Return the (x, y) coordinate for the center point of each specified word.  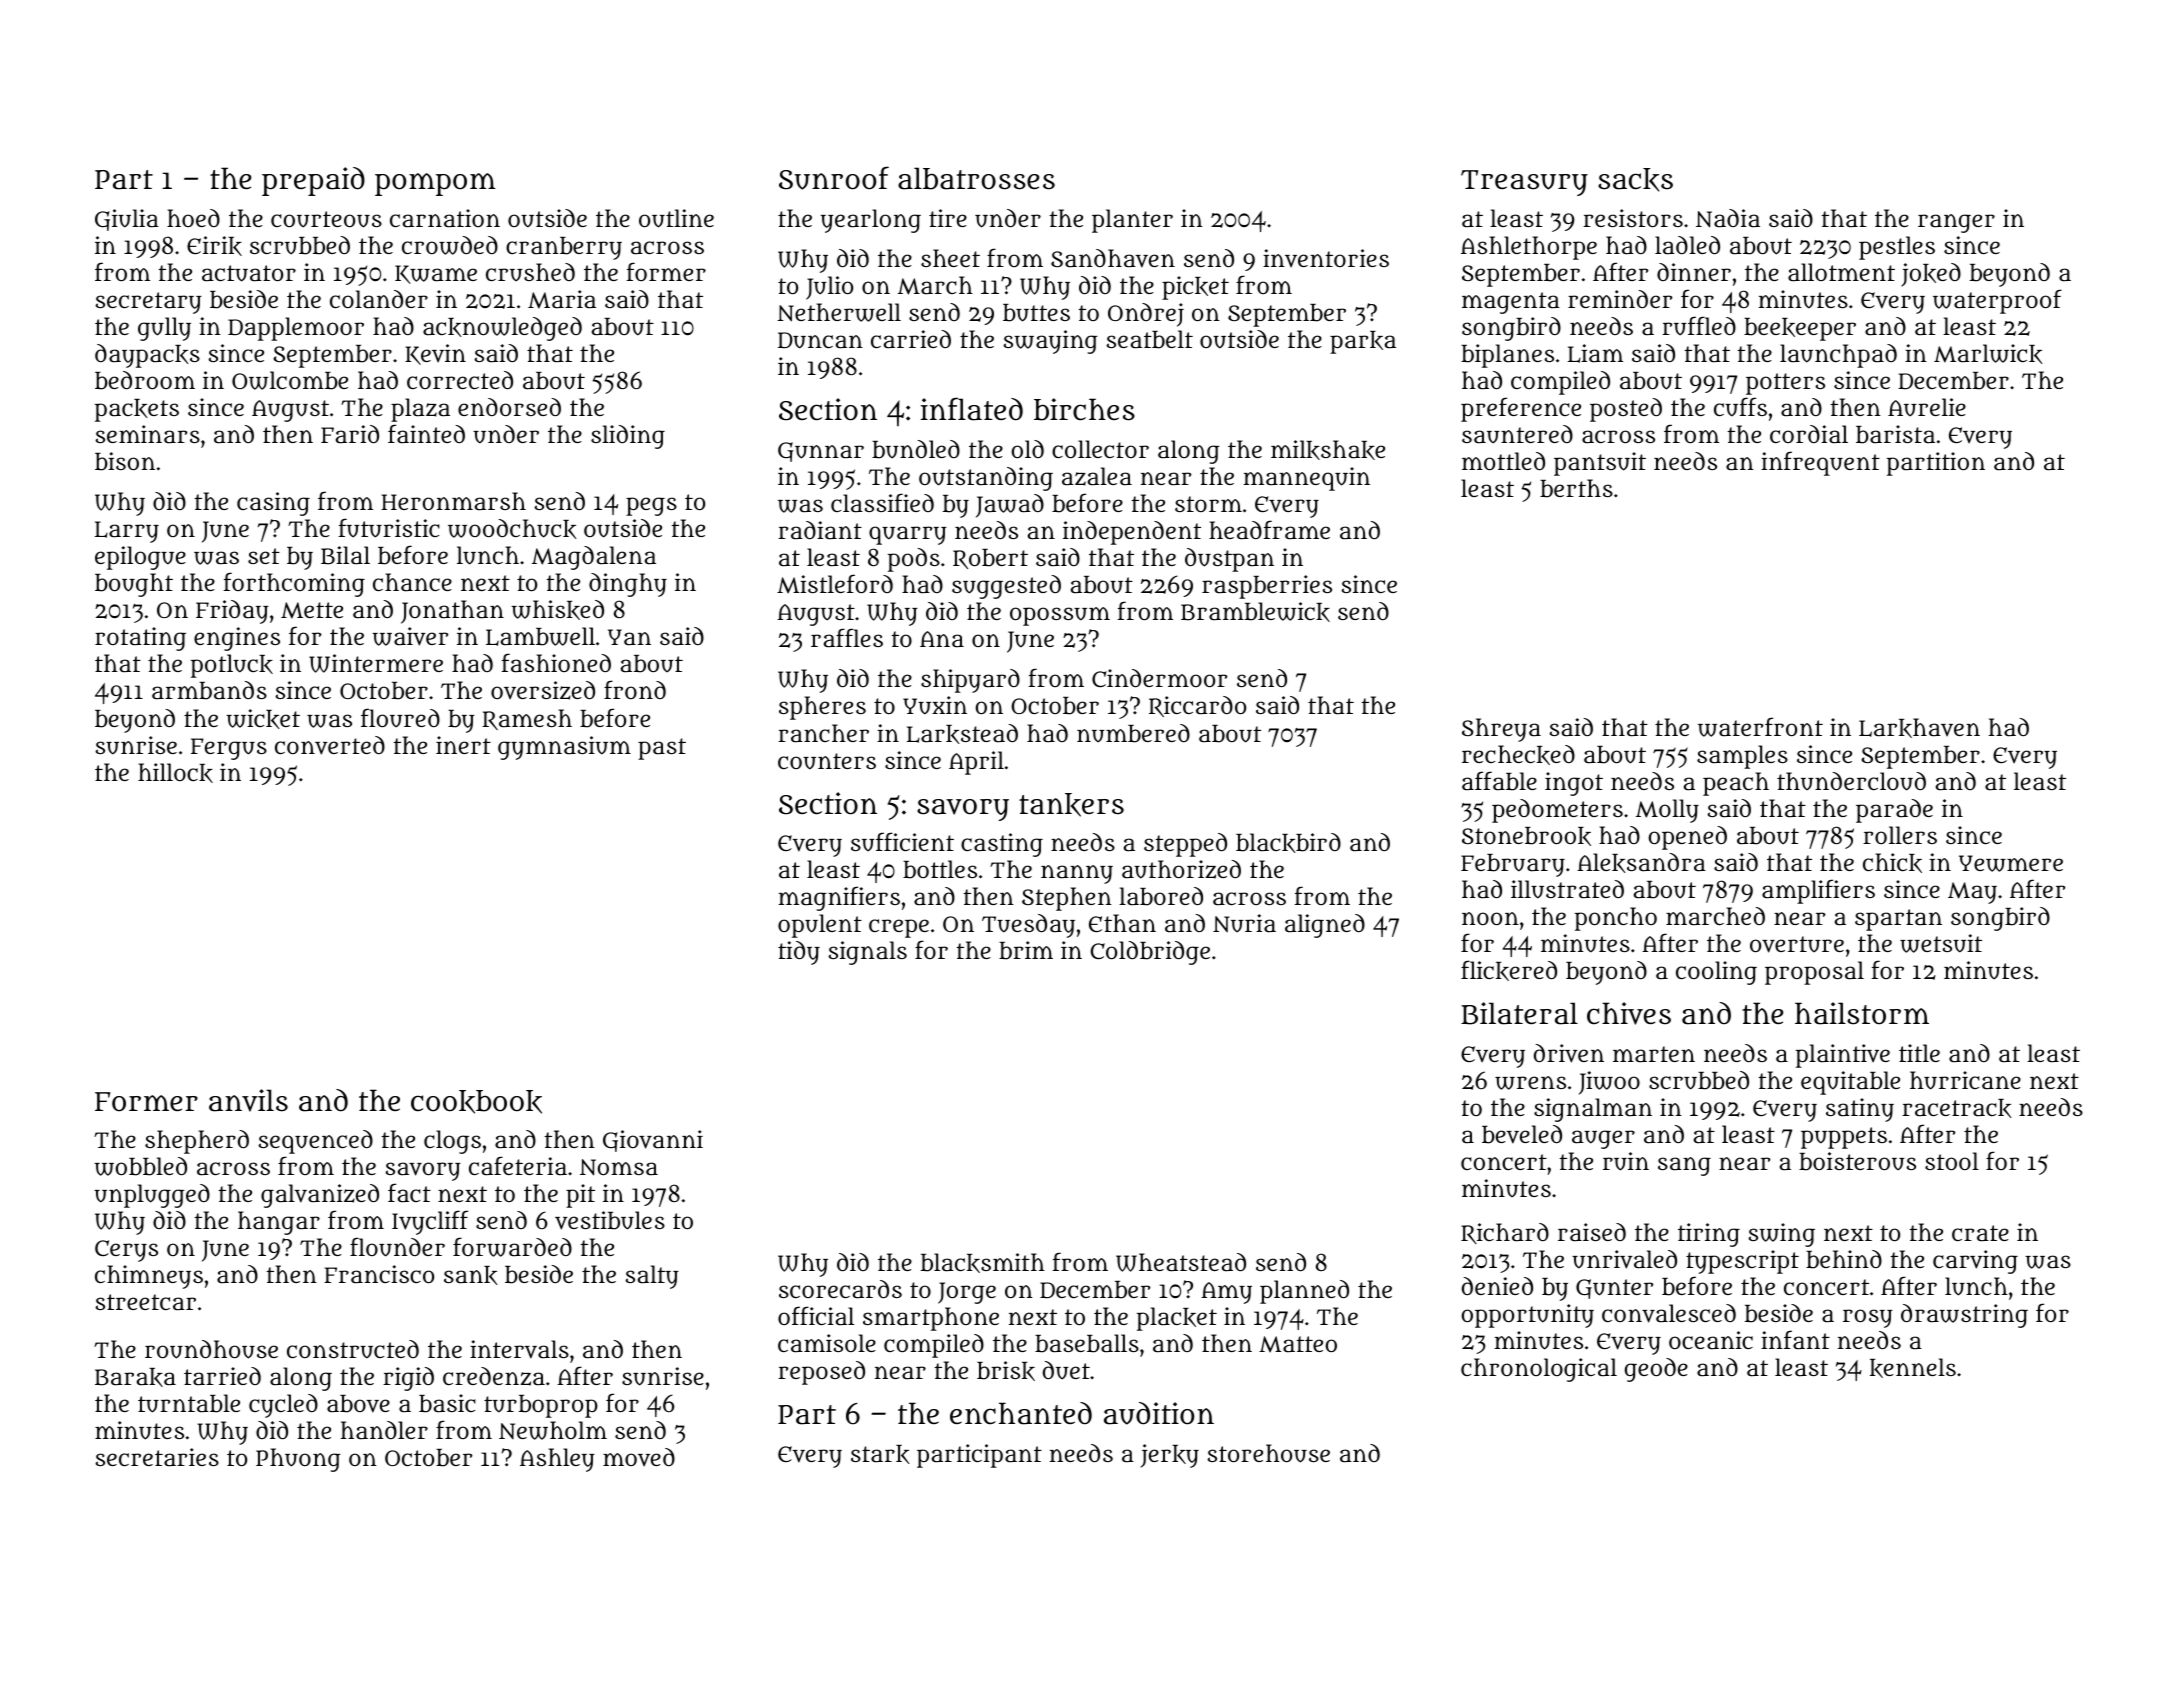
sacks (1635, 180)
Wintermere (376, 663)
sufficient (902, 842)
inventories (1326, 258)
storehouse (1268, 1453)
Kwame (436, 274)
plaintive (1843, 1056)
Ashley (557, 1460)
